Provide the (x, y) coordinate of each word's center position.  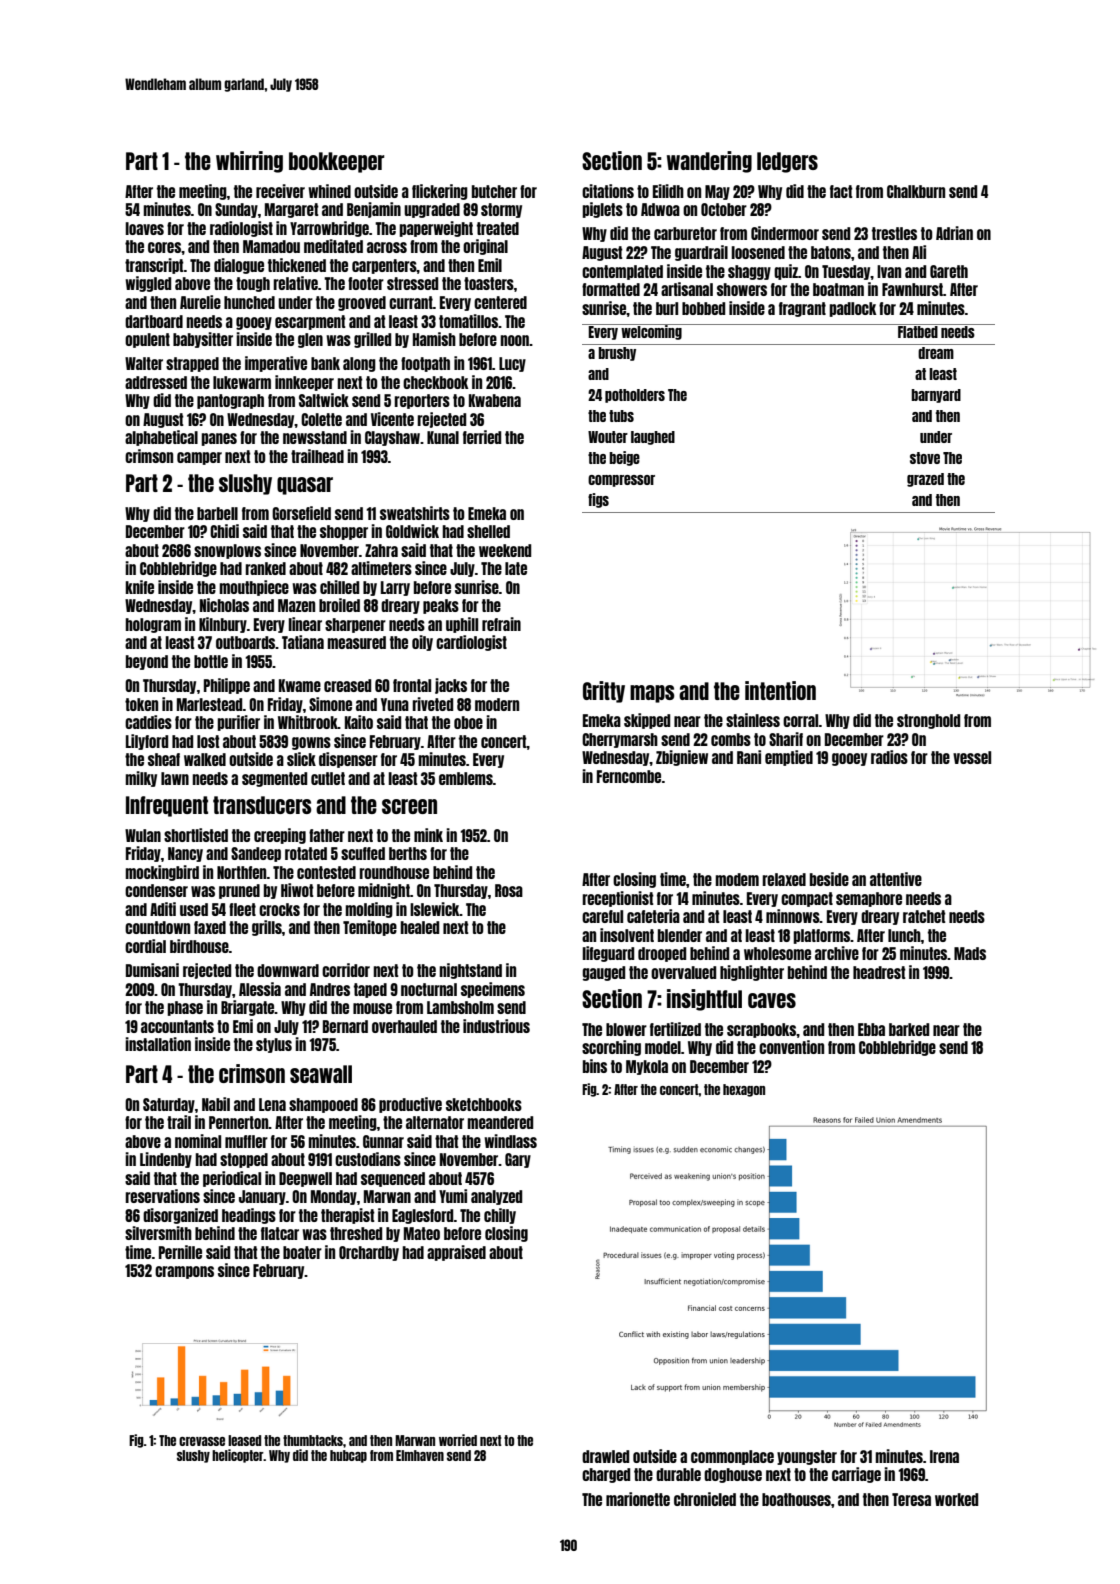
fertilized (675, 1029)
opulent (147, 340)
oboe (468, 722)
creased (347, 685)
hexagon (744, 1090)
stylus (274, 1045)
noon (514, 340)
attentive (896, 879)
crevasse (202, 1441)
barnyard (936, 396)
